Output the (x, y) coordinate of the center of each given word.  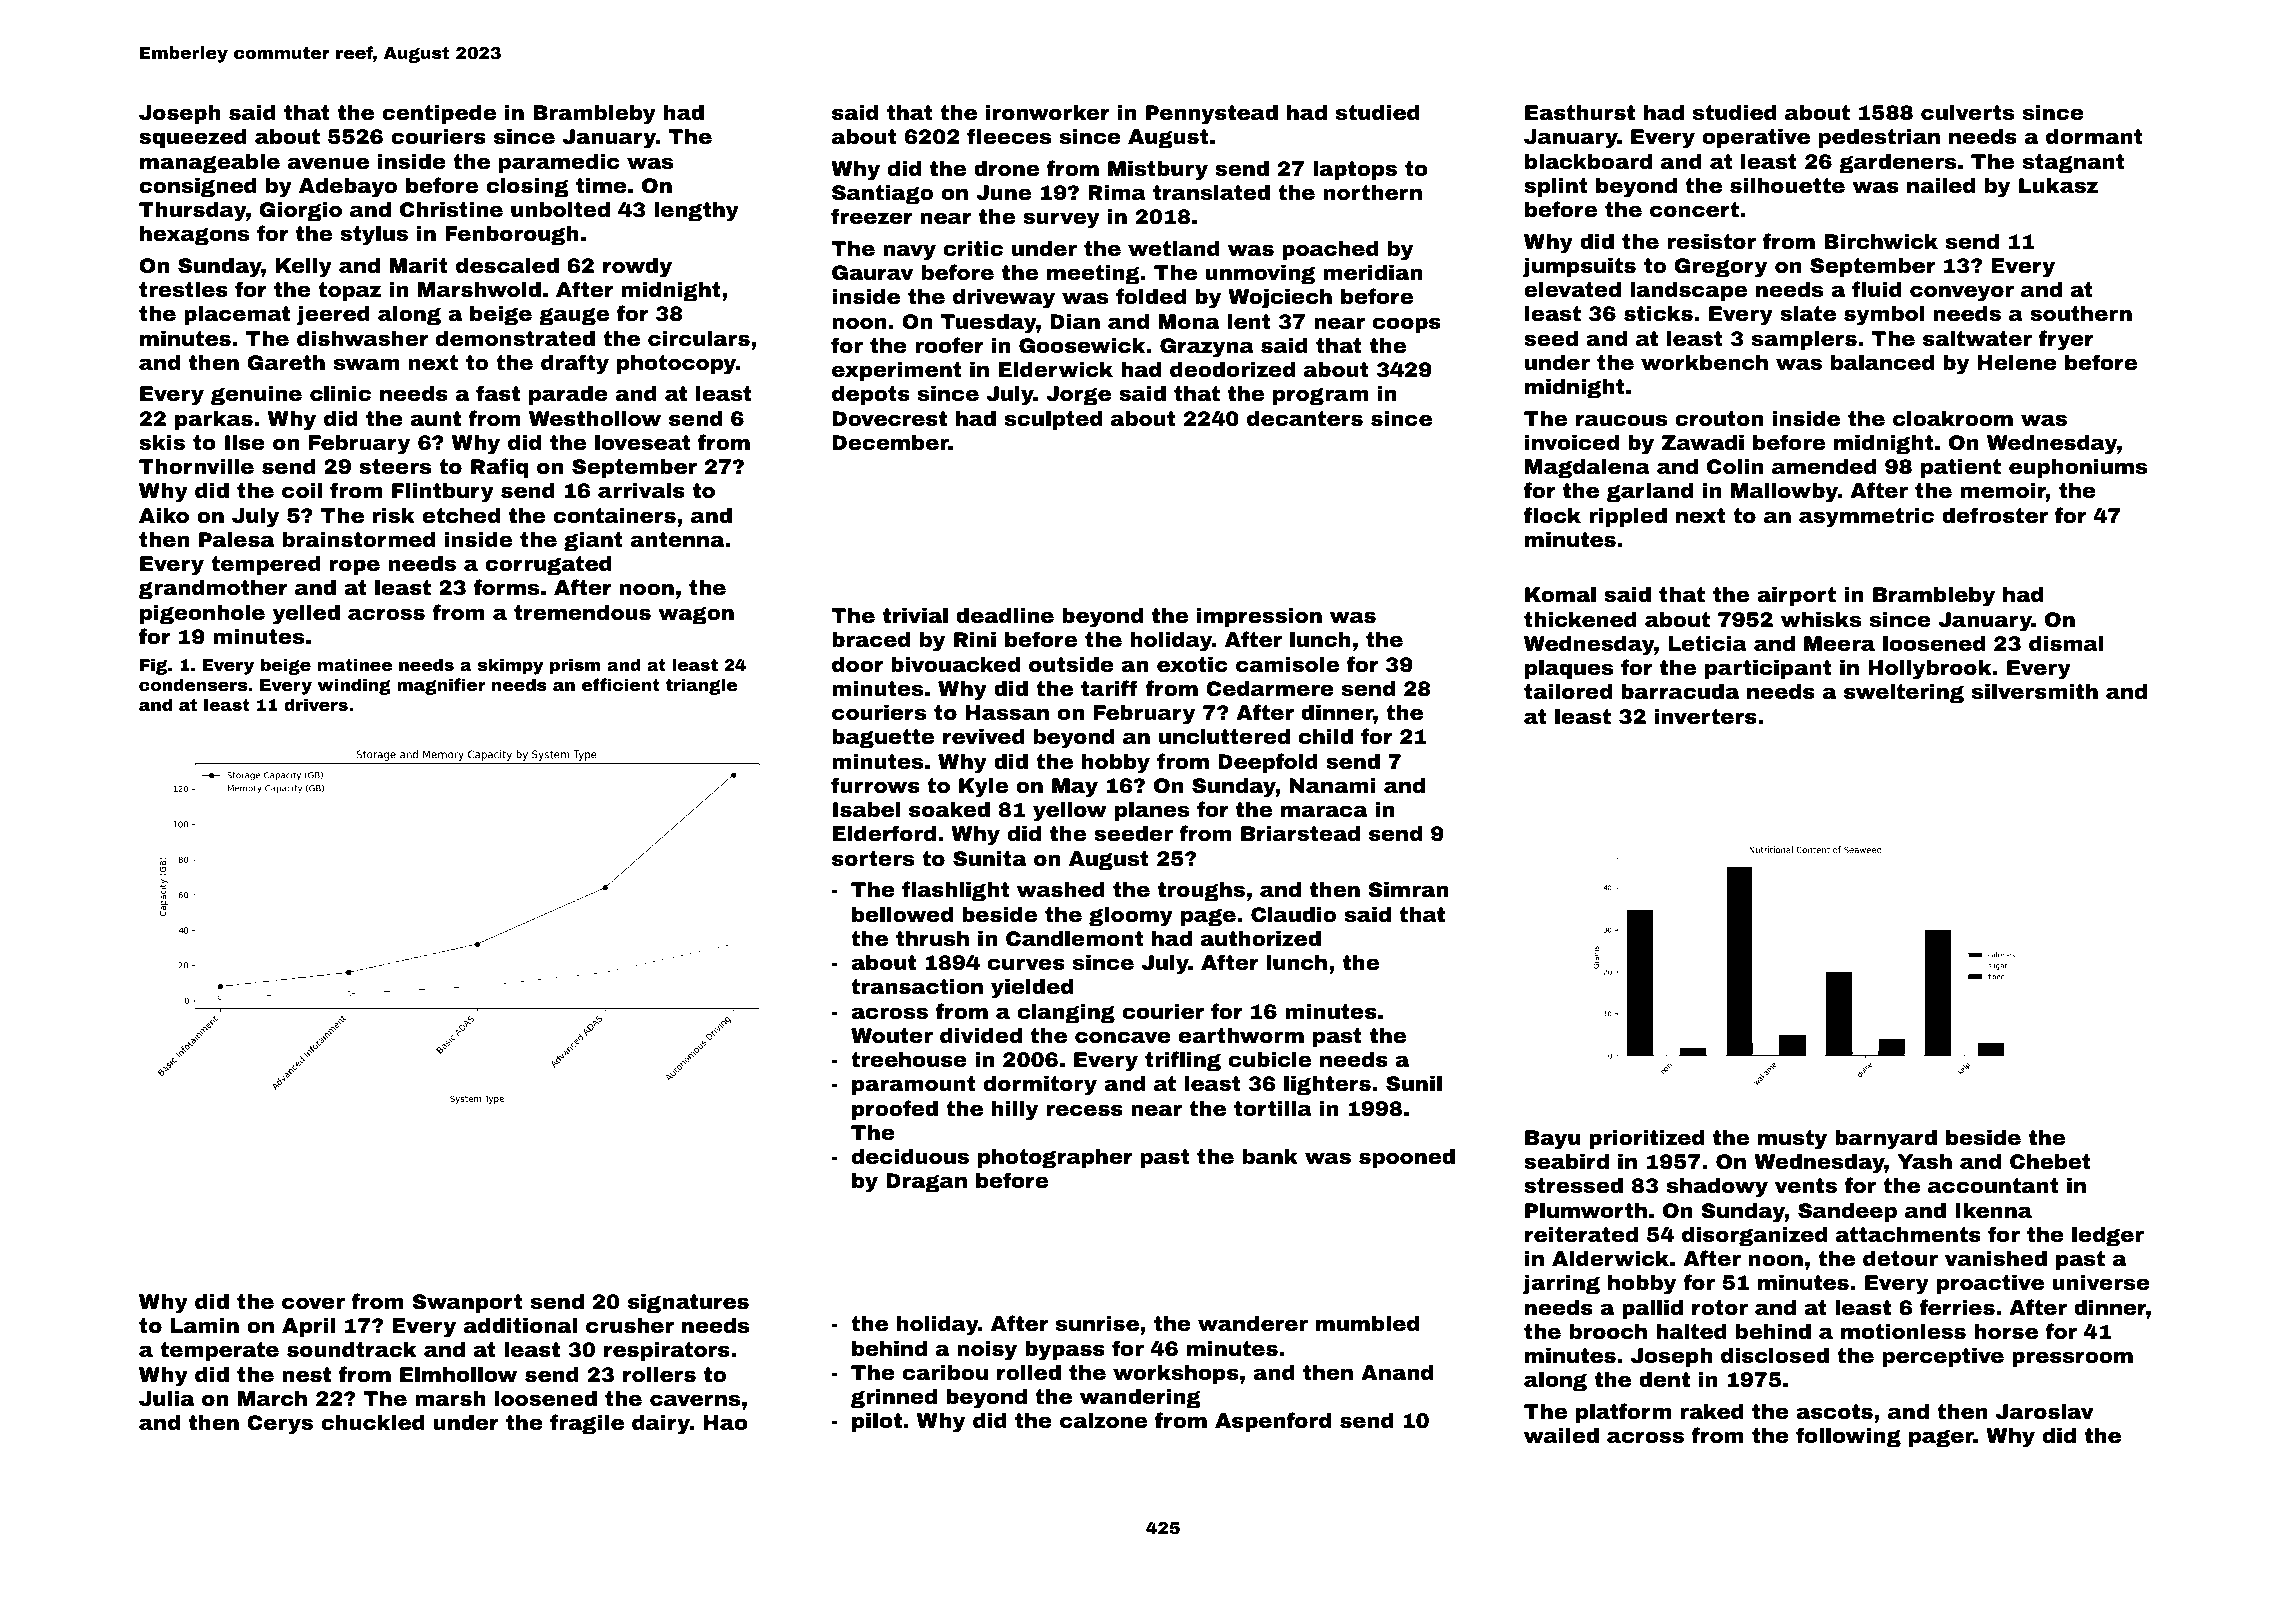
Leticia (1707, 643)
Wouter (892, 1035)
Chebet (2050, 1161)
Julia (166, 1398)
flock (1552, 515)
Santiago (882, 194)
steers (395, 466)
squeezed (193, 138)
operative (1756, 138)
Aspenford (1273, 1422)
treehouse (909, 1059)
